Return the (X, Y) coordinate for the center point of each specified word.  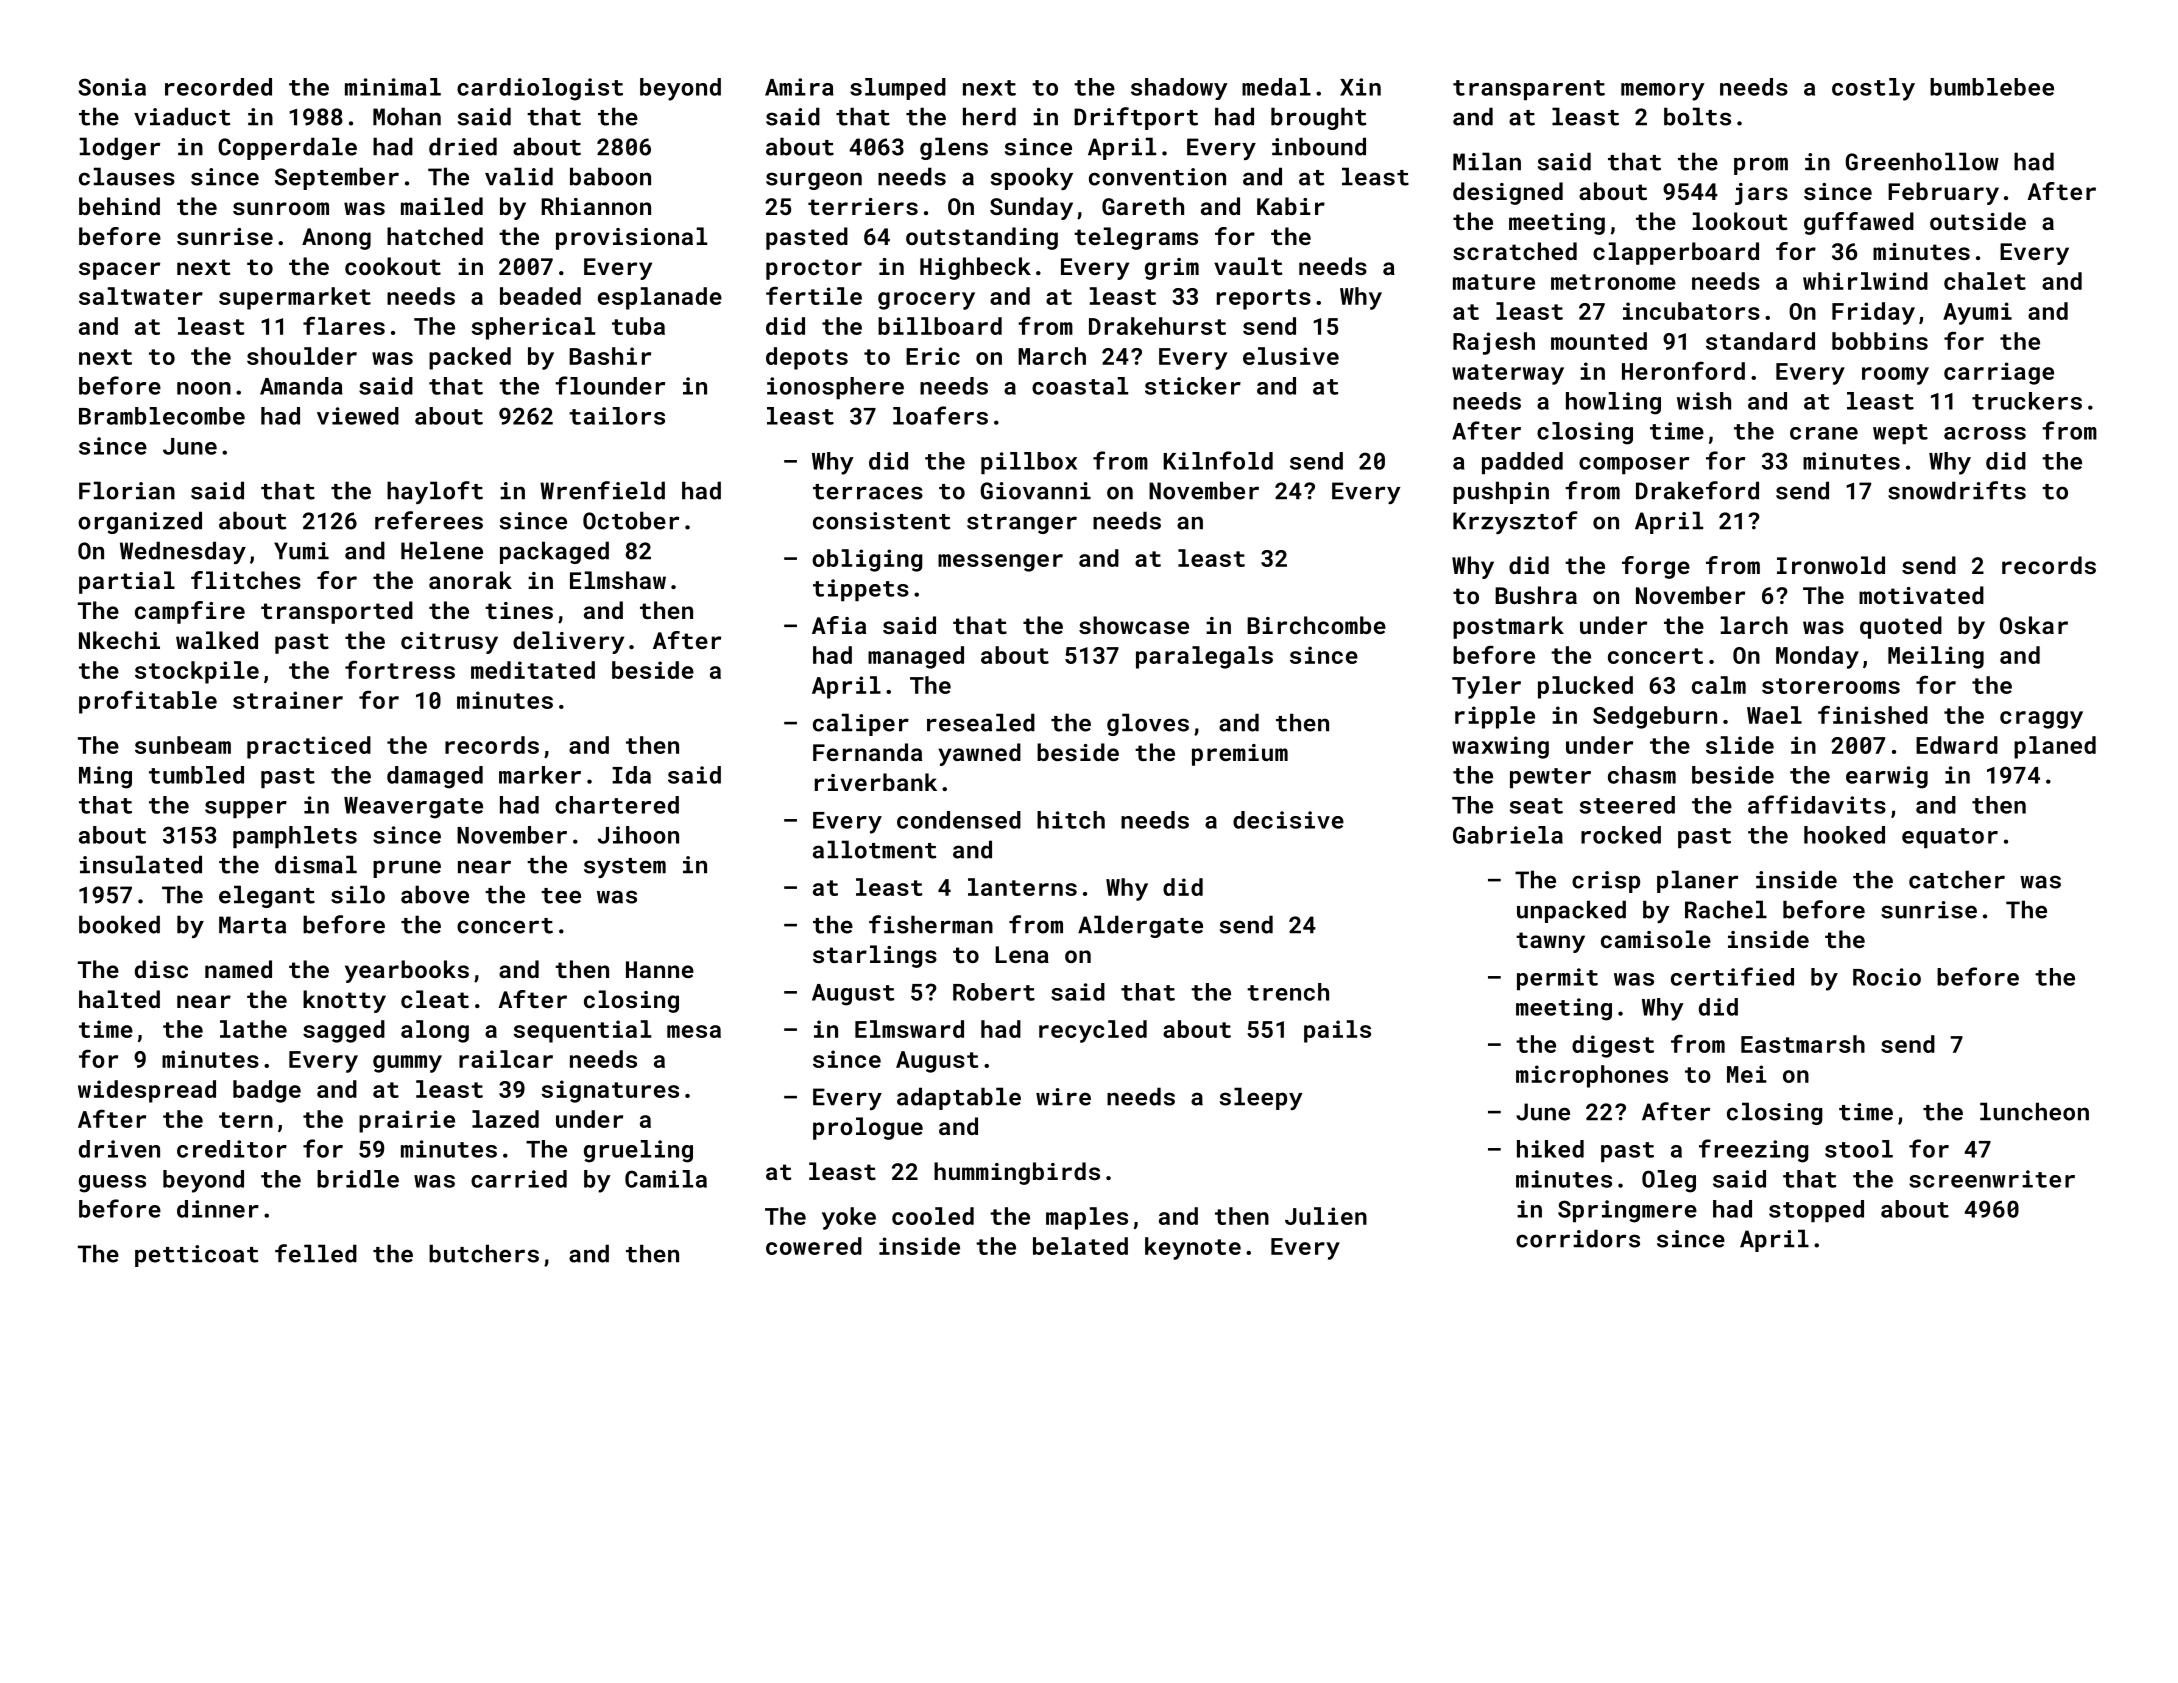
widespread (147, 1091)
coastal (1080, 386)
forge (1656, 567)
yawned (979, 754)
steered (1627, 805)
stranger (1022, 524)
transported (337, 612)
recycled (1093, 1031)
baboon (610, 176)
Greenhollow (1922, 161)
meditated (533, 670)
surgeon (814, 181)
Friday (1873, 313)
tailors (617, 416)
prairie (407, 1121)
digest (1613, 1046)
